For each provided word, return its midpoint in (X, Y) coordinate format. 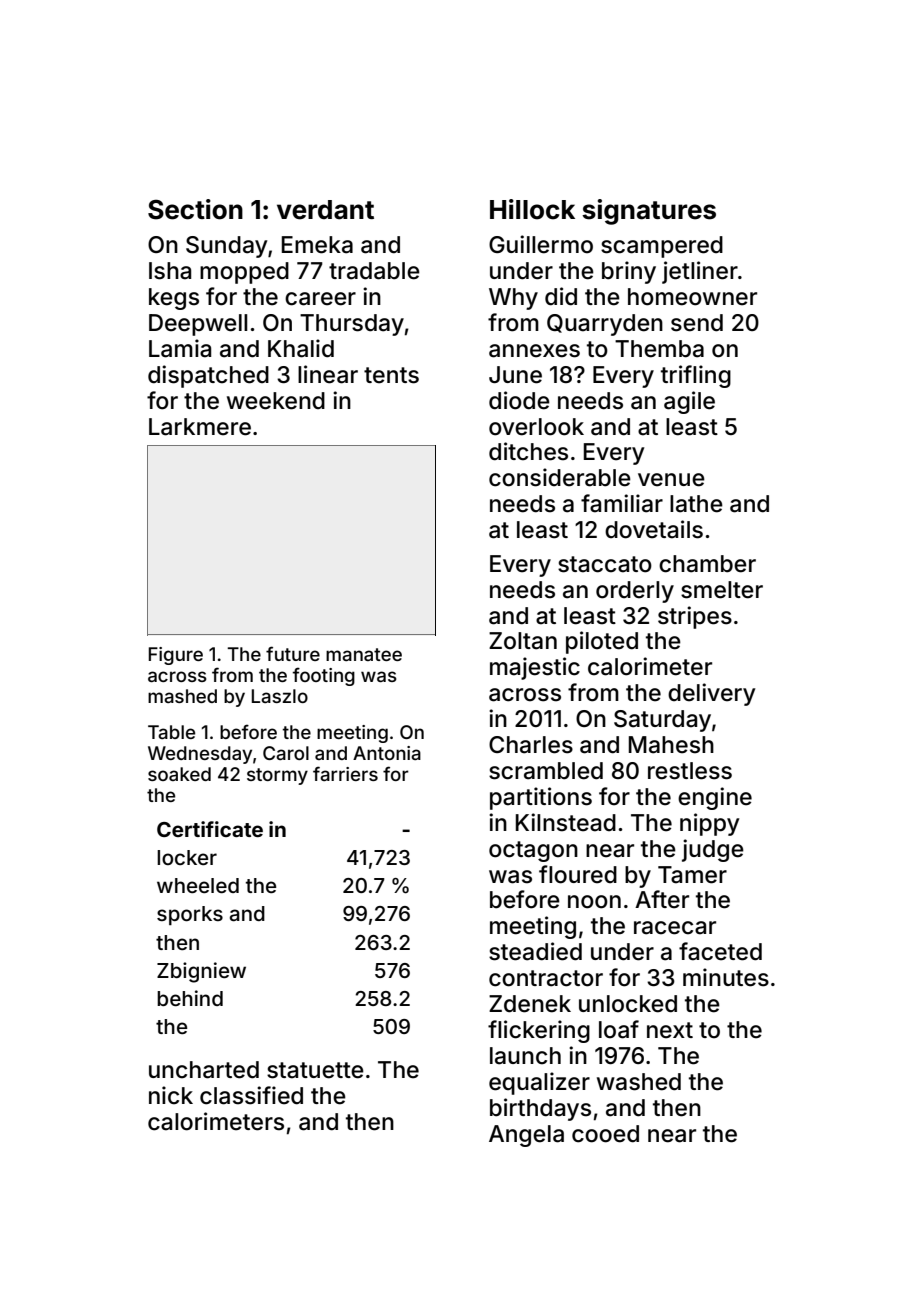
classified (251, 1095)
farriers (345, 773)
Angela (526, 1136)
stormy (277, 776)
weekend (276, 401)
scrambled (546, 771)
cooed (605, 1134)
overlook (536, 427)
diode (519, 400)
